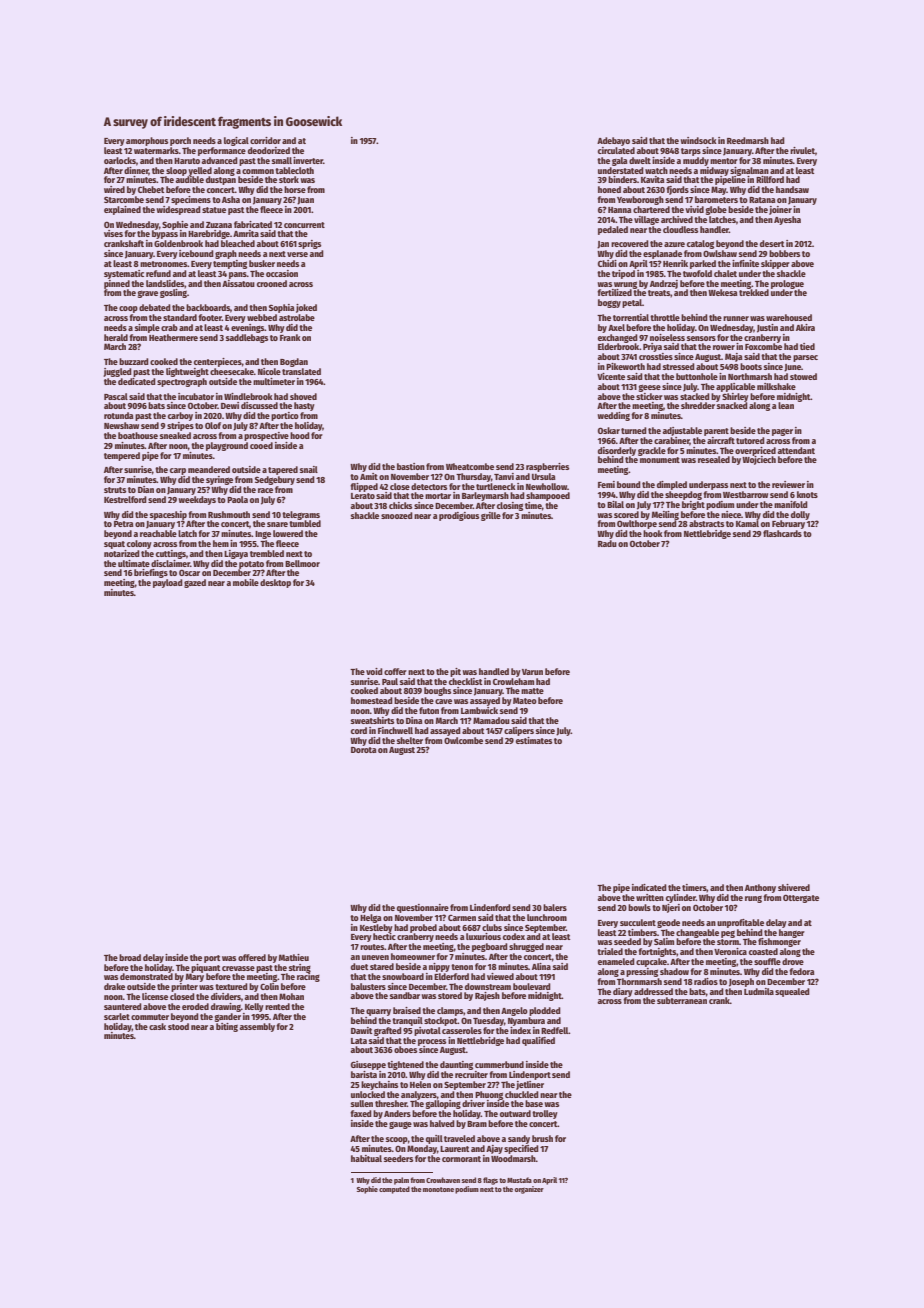 The width and height of the screenshot is (924, 1308). What do you see at coordinates (130, 957) in the screenshot?
I see `broad` at bounding box center [130, 957].
